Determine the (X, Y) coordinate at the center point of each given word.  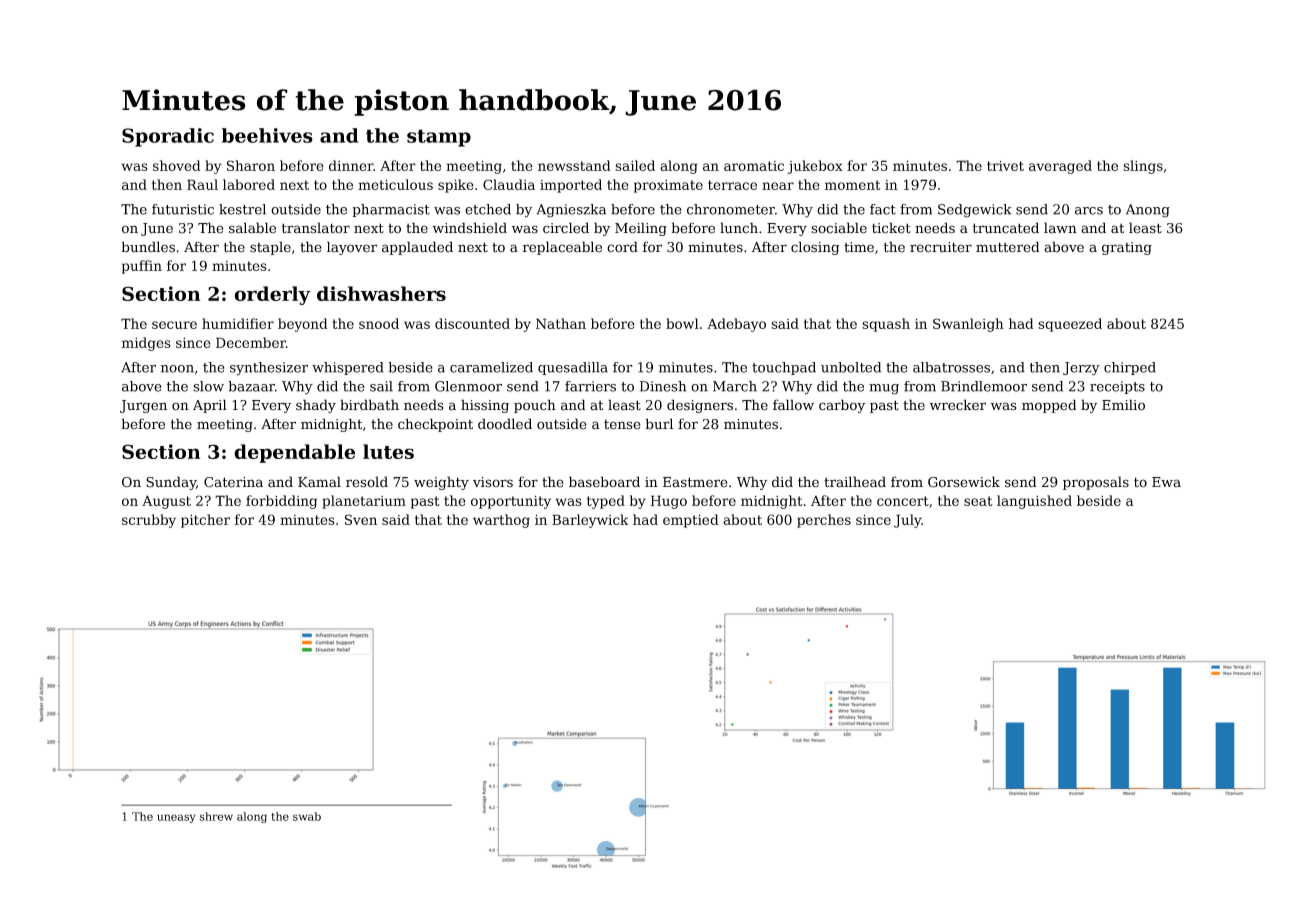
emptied (690, 521)
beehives (267, 135)
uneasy (176, 818)
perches (824, 521)
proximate (668, 186)
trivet (1005, 166)
